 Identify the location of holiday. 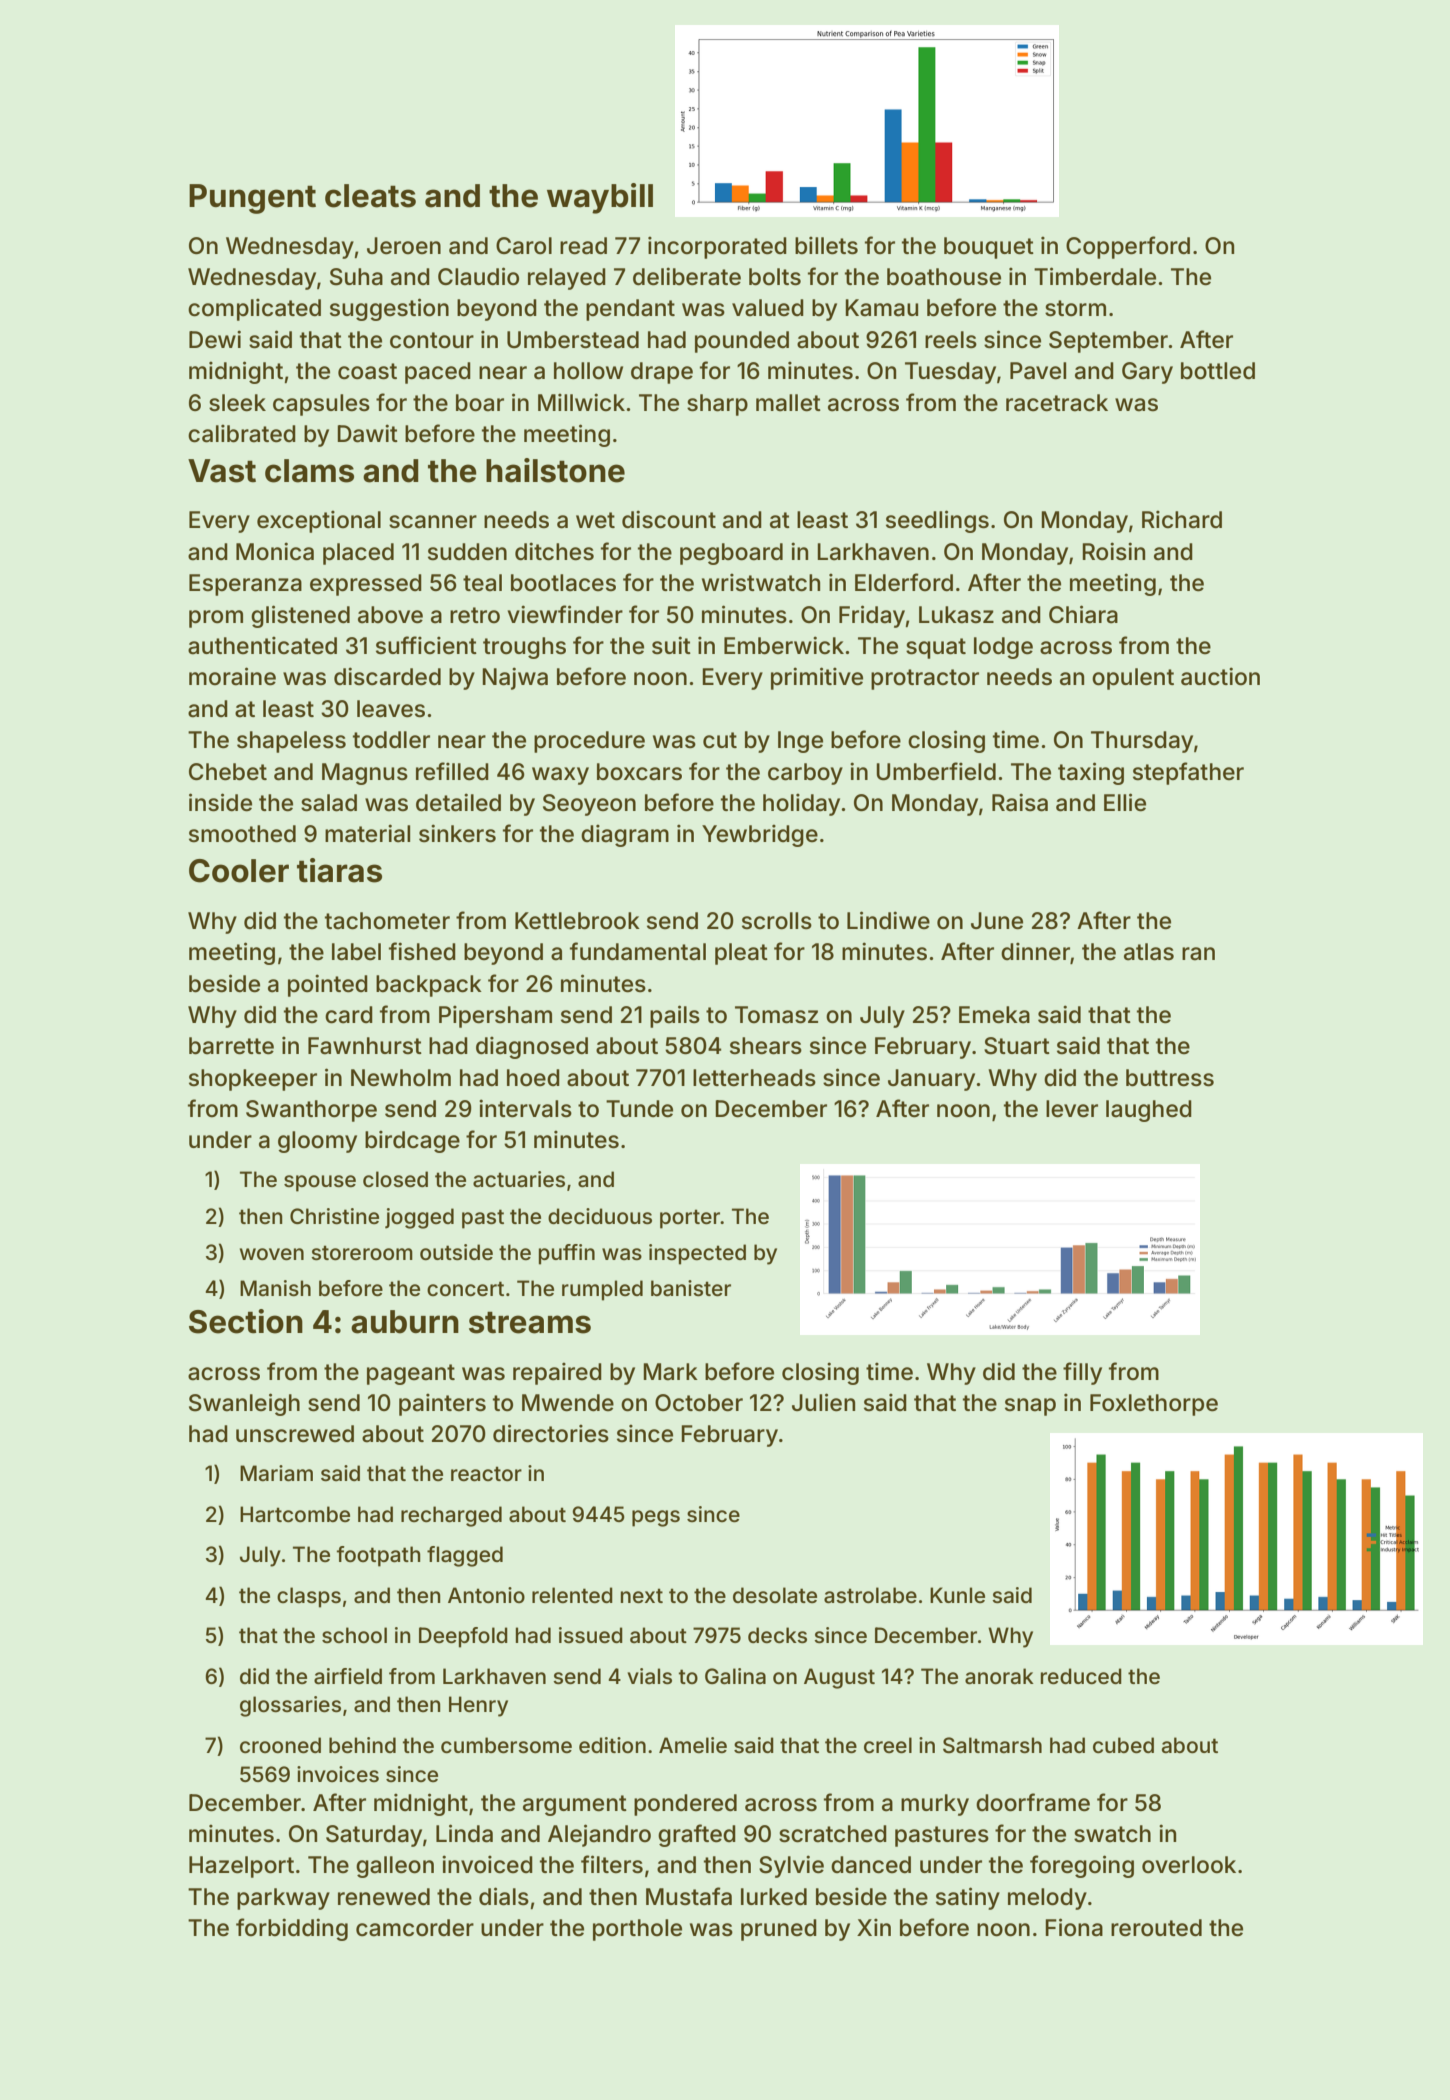
(801, 804).
